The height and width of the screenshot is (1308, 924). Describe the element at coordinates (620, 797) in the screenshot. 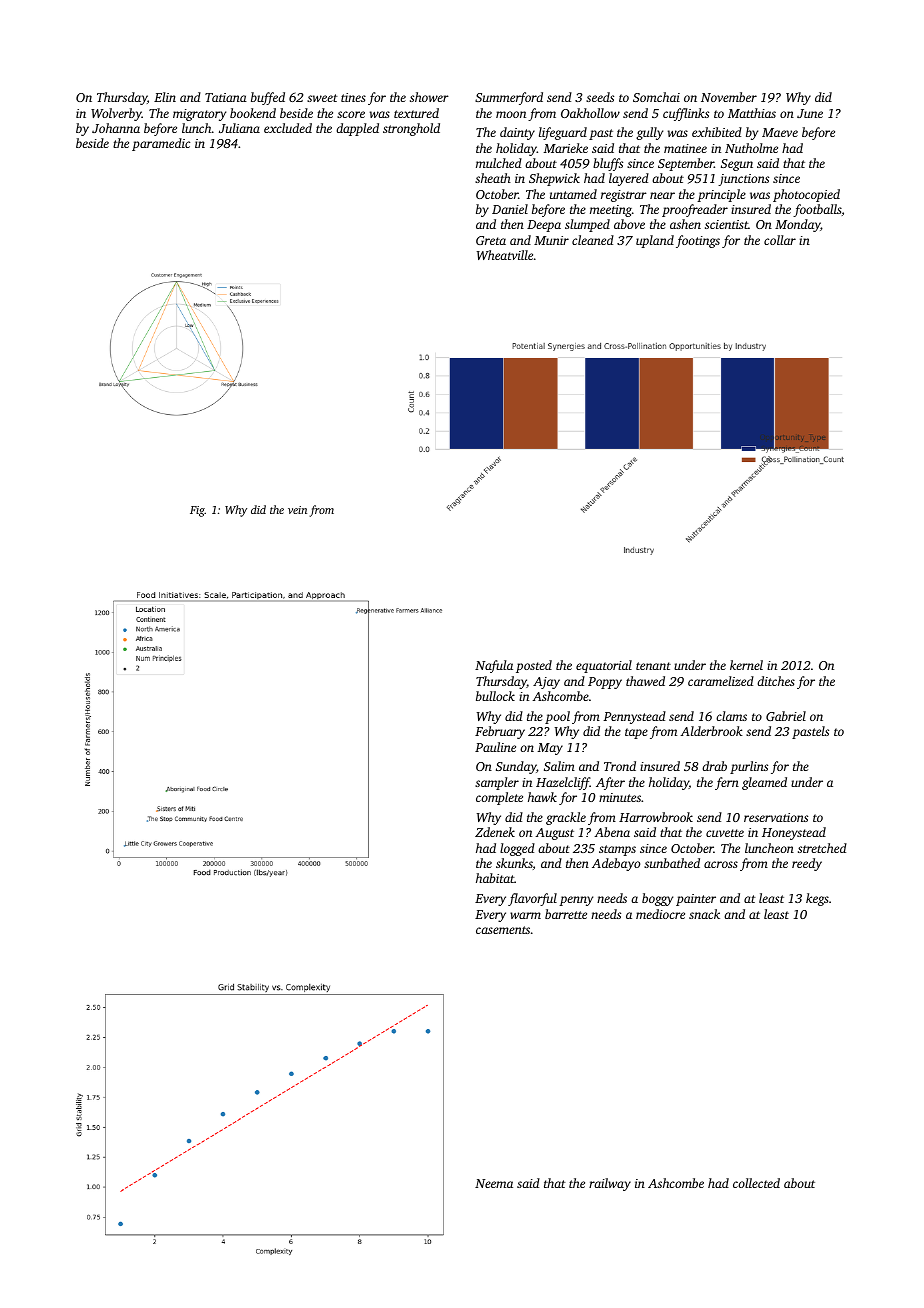

I see `minutes` at that location.
